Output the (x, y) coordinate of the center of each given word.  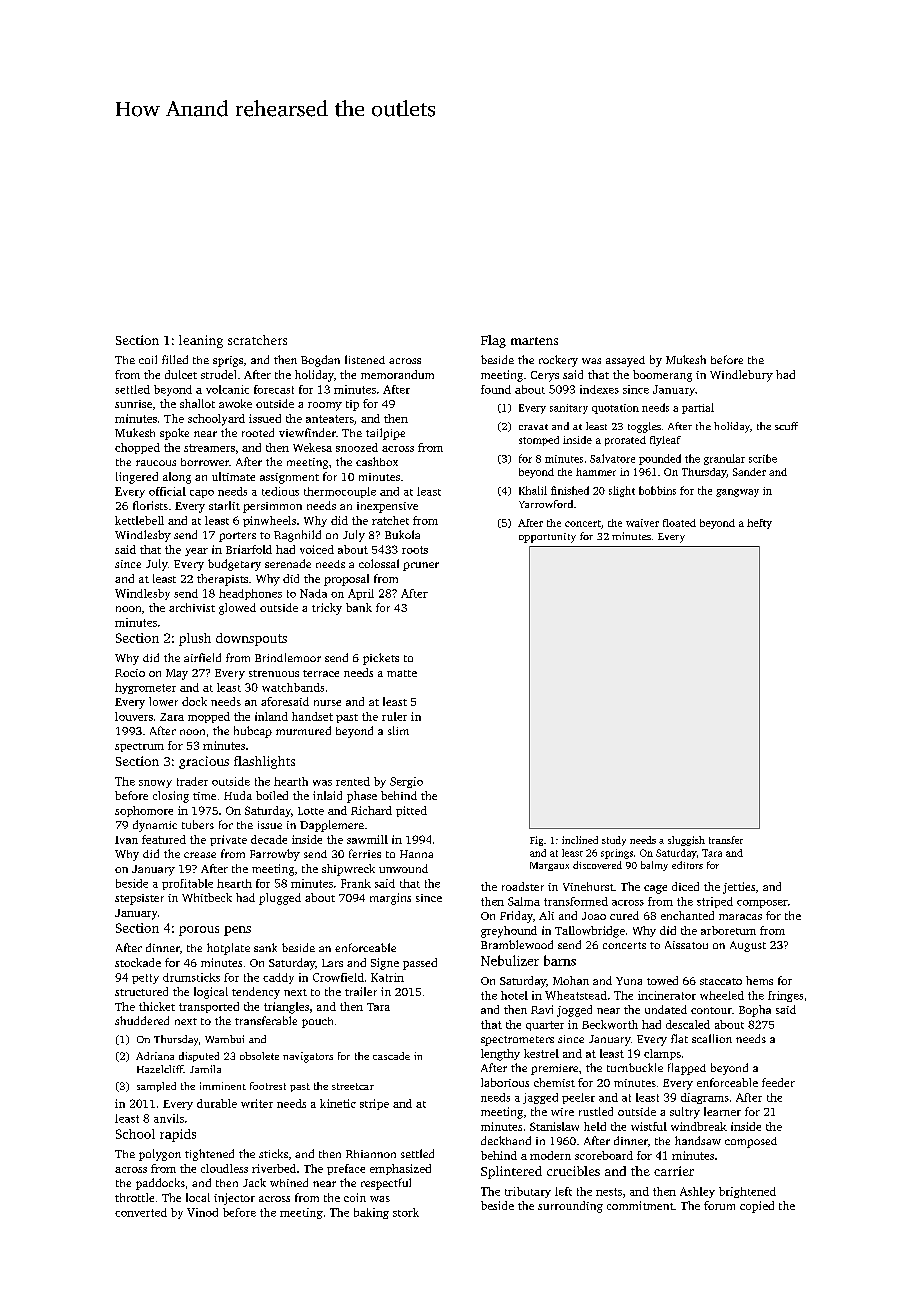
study (614, 841)
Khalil (533, 490)
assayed (625, 361)
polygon (160, 1155)
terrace (321, 673)
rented (353, 781)
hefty (759, 524)
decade (269, 839)
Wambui (224, 1039)
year (196, 552)
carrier (674, 1171)
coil (148, 359)
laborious (505, 1082)
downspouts (251, 639)
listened (365, 359)
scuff (786, 426)
